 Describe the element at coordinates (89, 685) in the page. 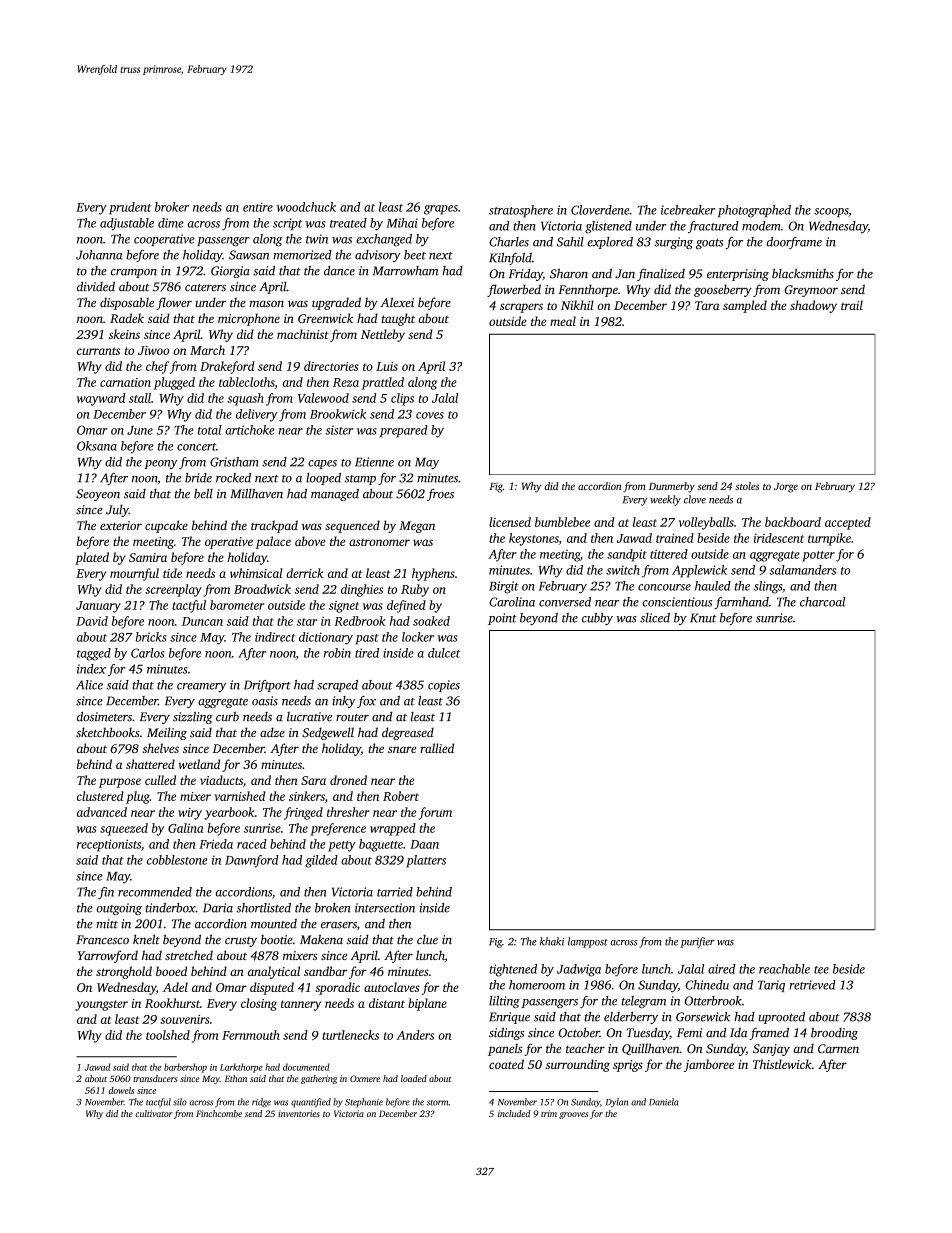

I see `Alice` at that location.
